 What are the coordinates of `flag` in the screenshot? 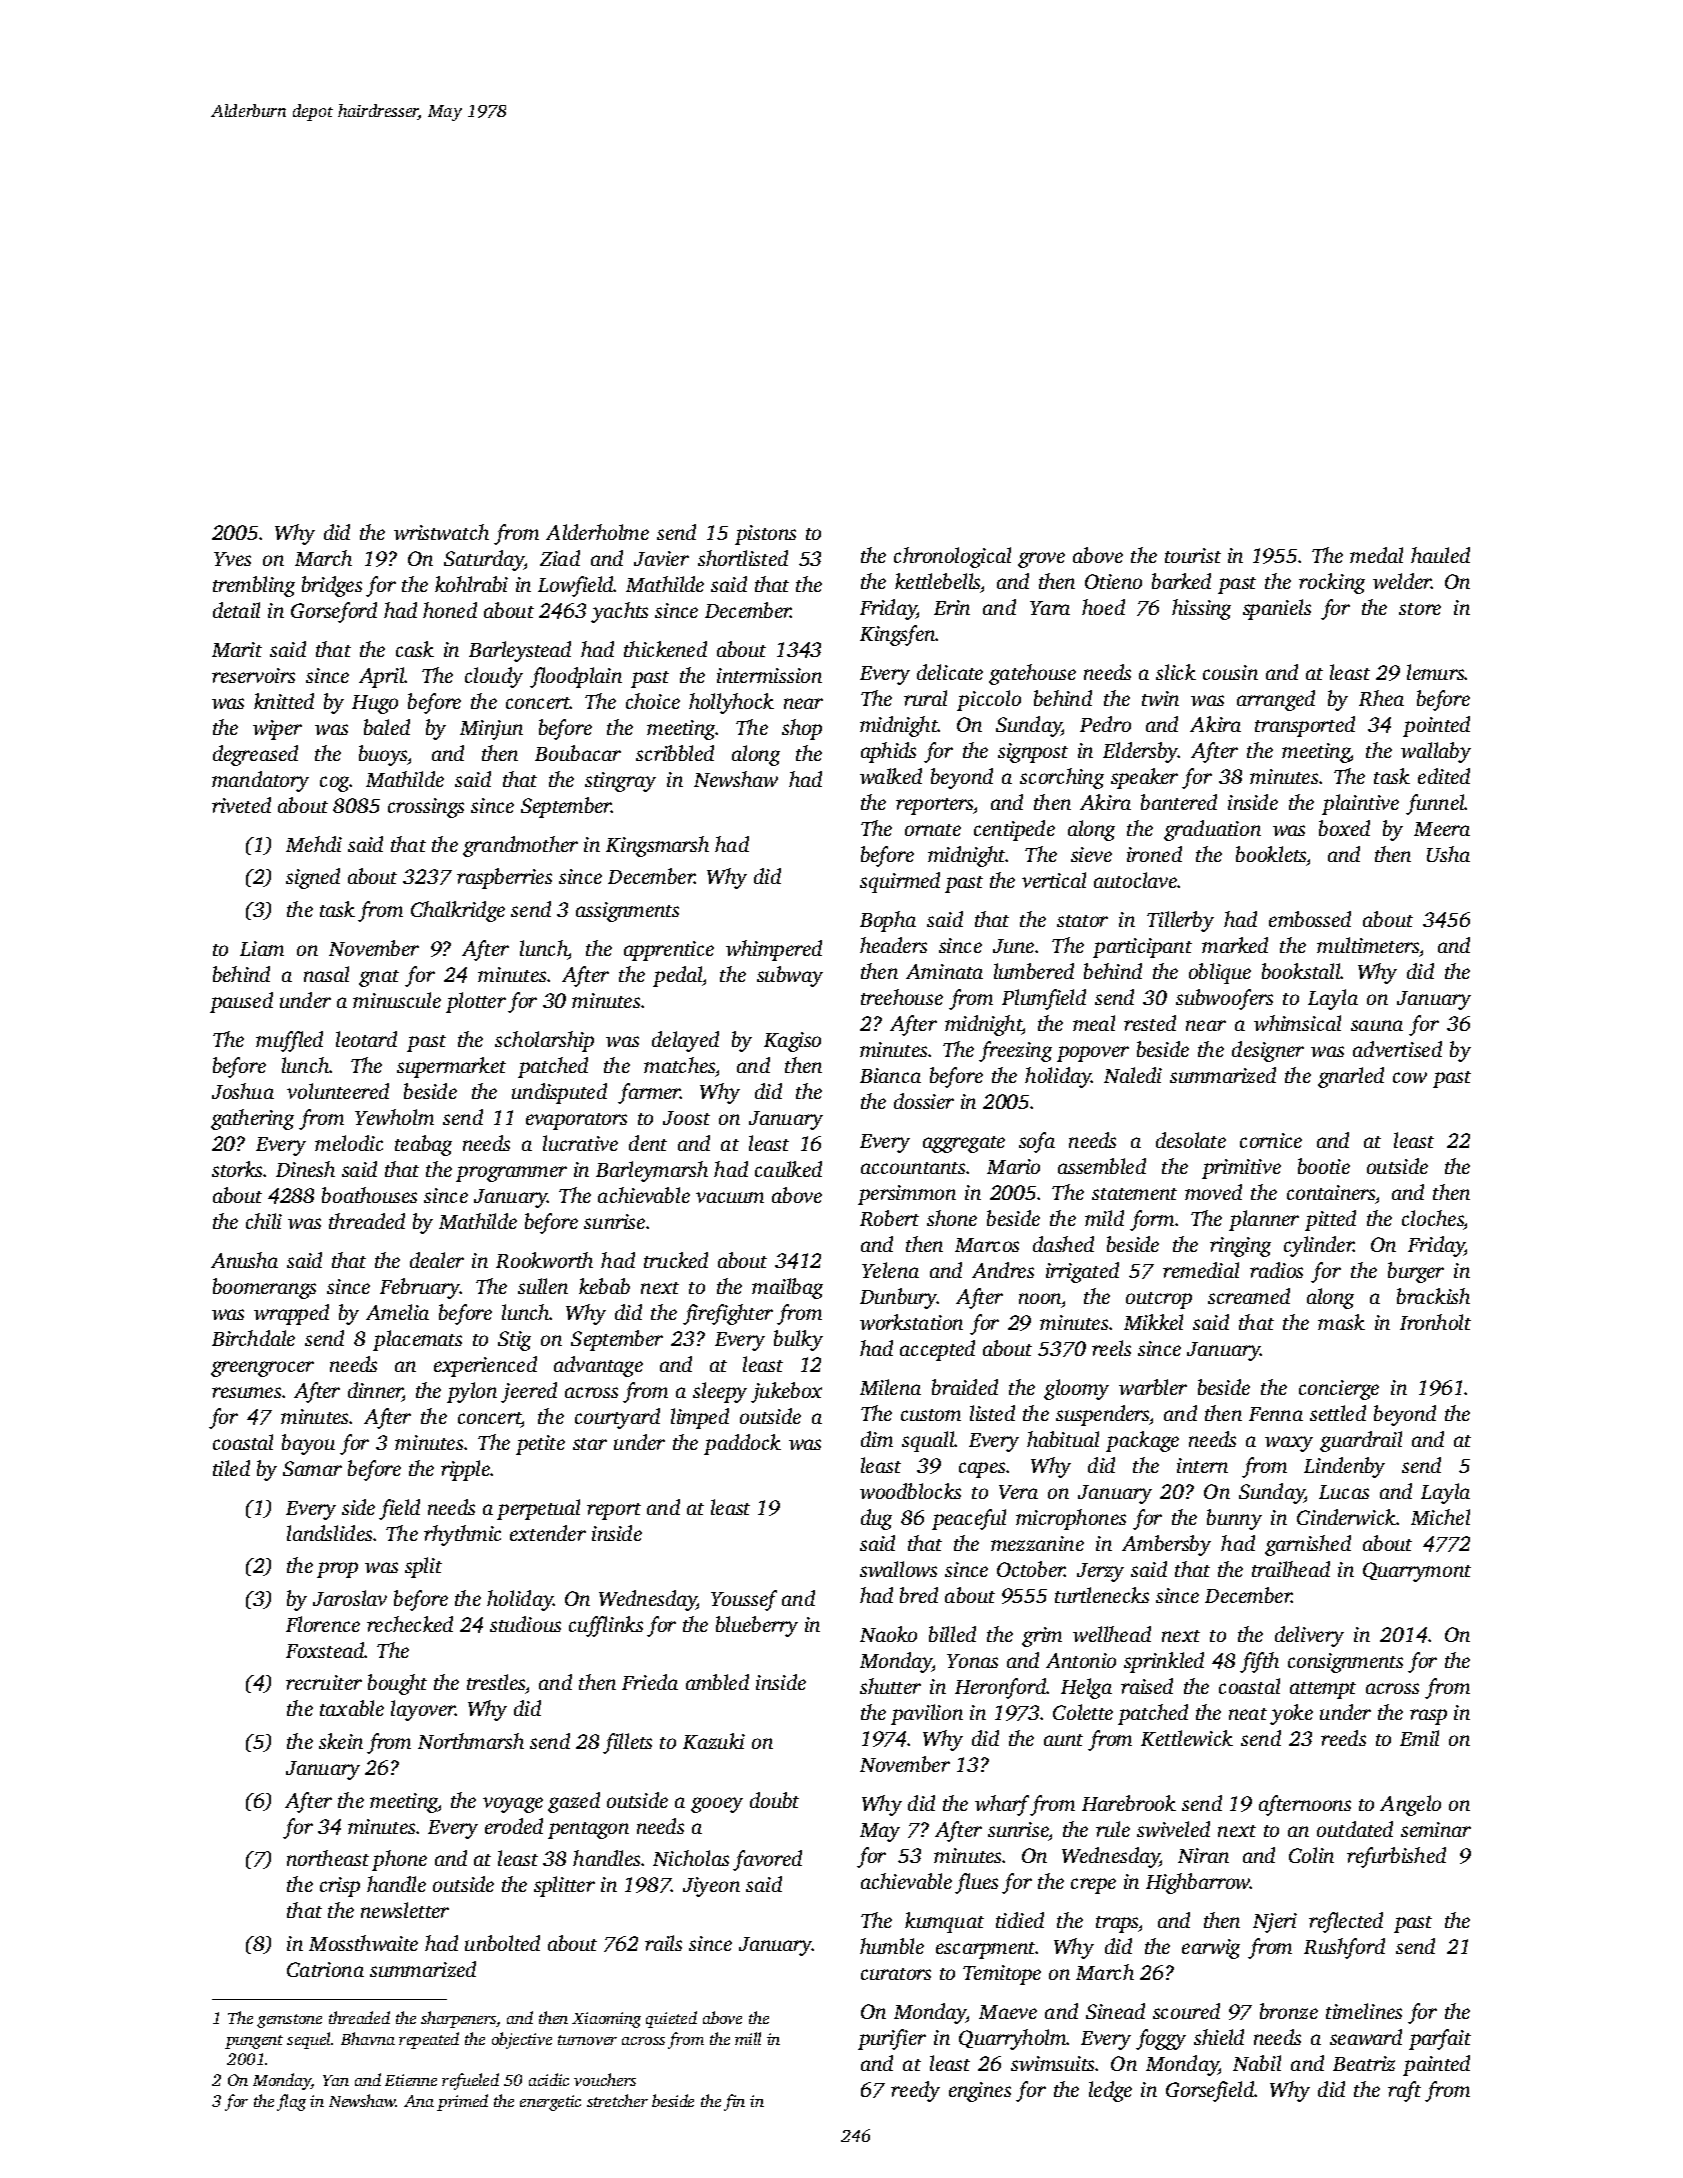 It's located at (291, 2102).
